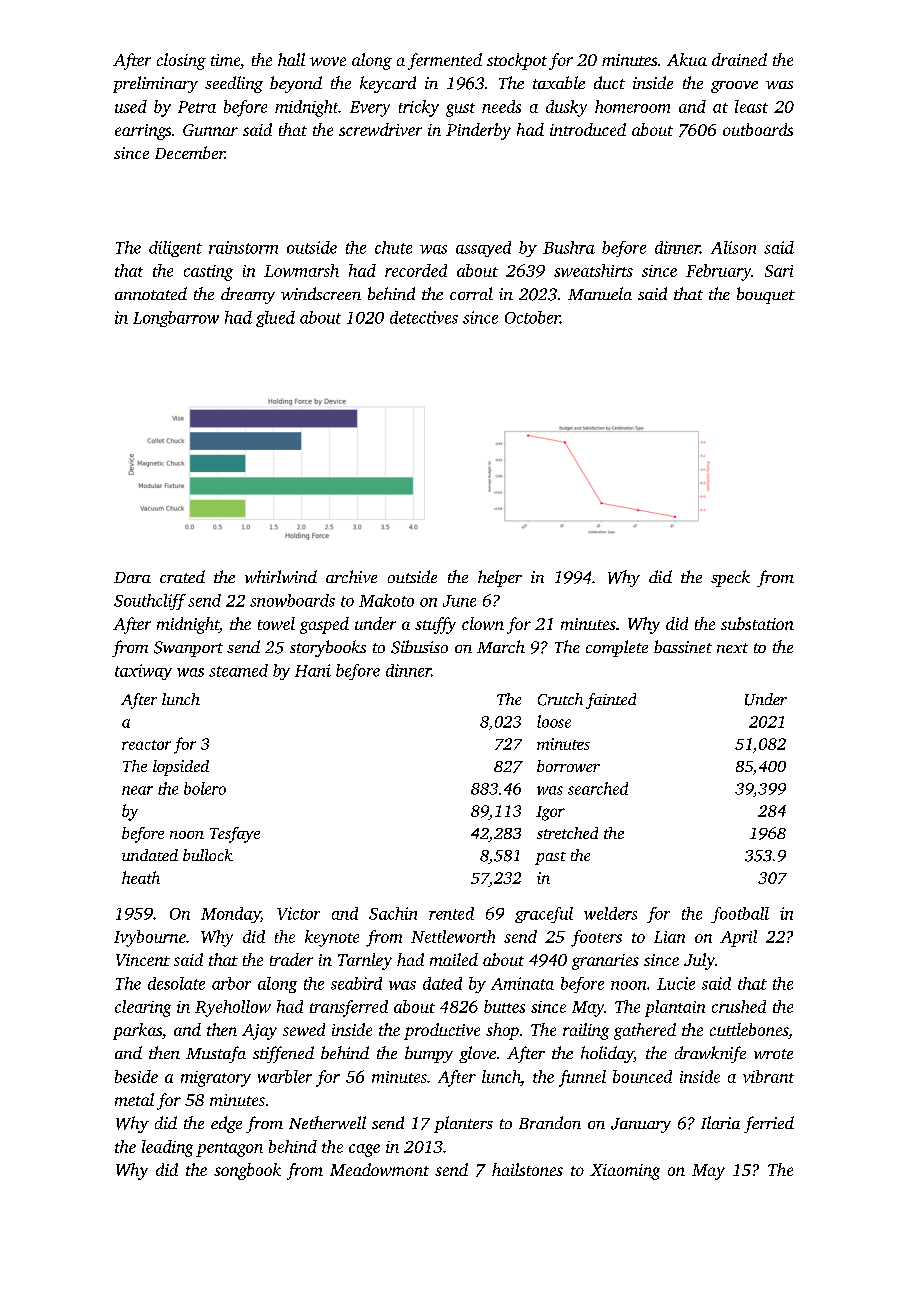  I want to click on Pinderby, so click(478, 131).
